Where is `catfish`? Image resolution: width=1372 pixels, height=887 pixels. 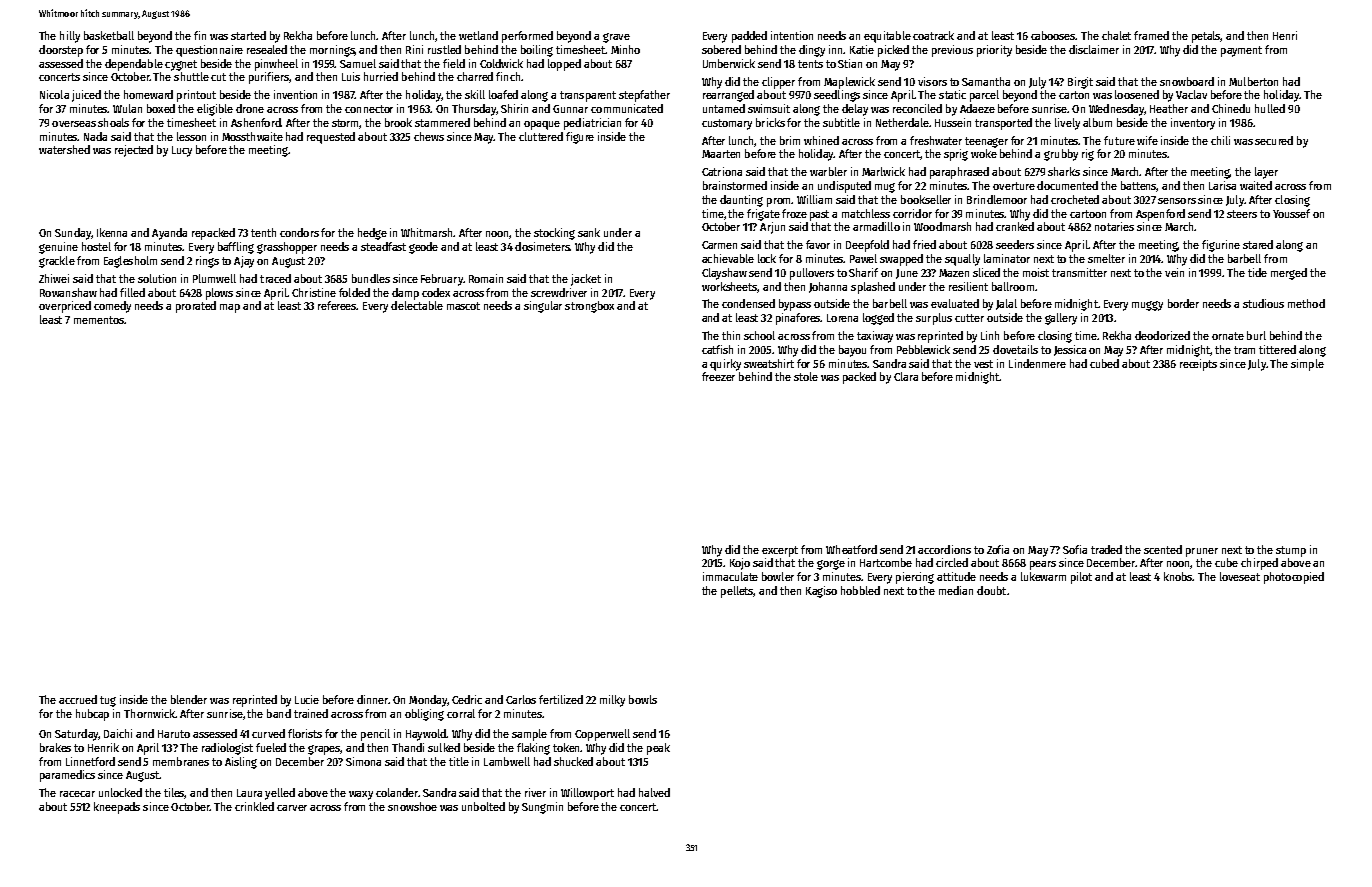 catfish is located at coordinates (717, 349).
